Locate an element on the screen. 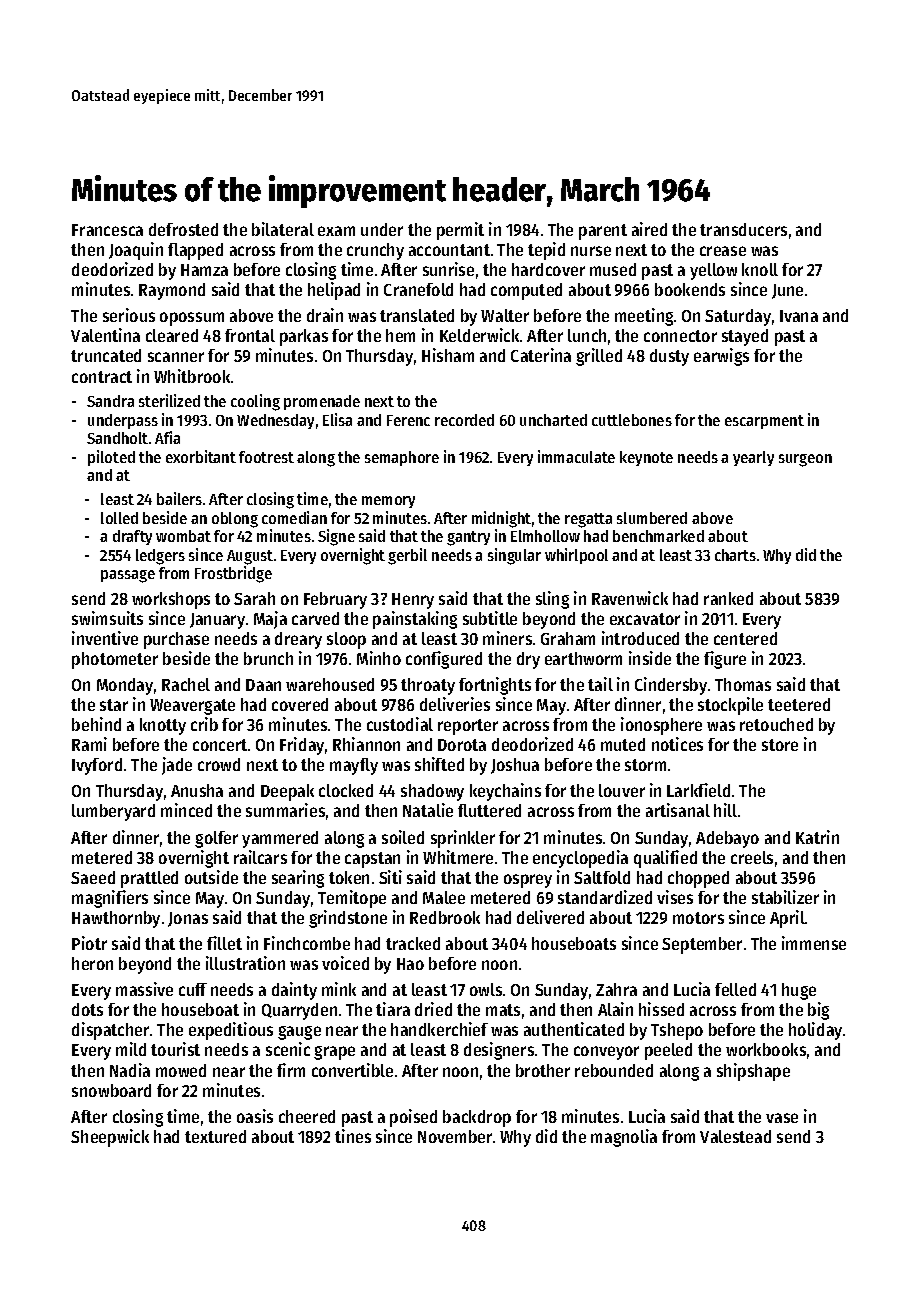  muted is located at coordinates (623, 744).
